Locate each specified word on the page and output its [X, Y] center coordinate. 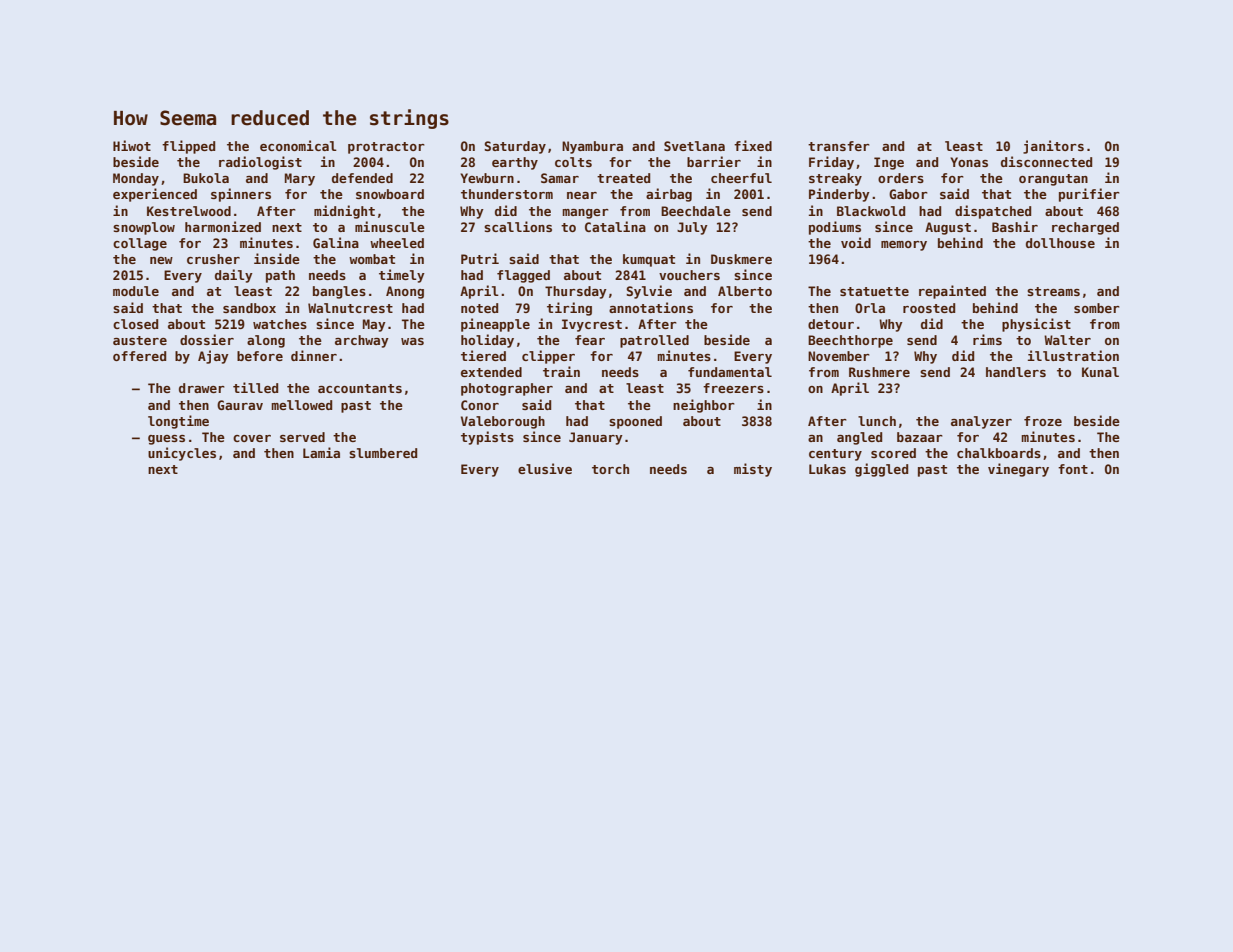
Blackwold [871, 211]
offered [139, 356]
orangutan [1053, 180]
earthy [515, 163]
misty [753, 470]
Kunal [1100, 372]
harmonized [223, 226]
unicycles [182, 454]
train [561, 371]
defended [362, 178]
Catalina [615, 226]
